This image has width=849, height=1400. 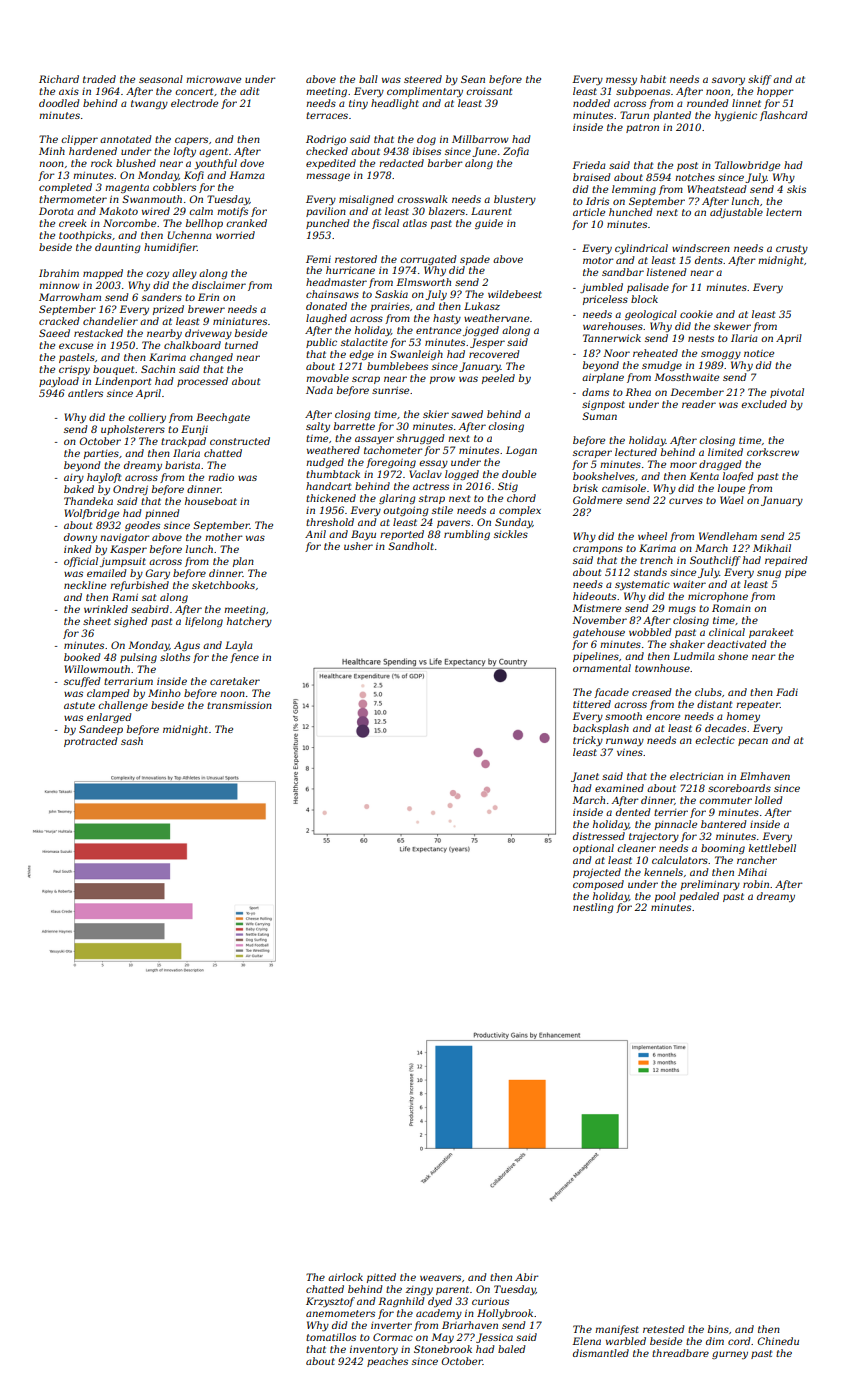 I want to click on electrician, so click(x=696, y=776).
